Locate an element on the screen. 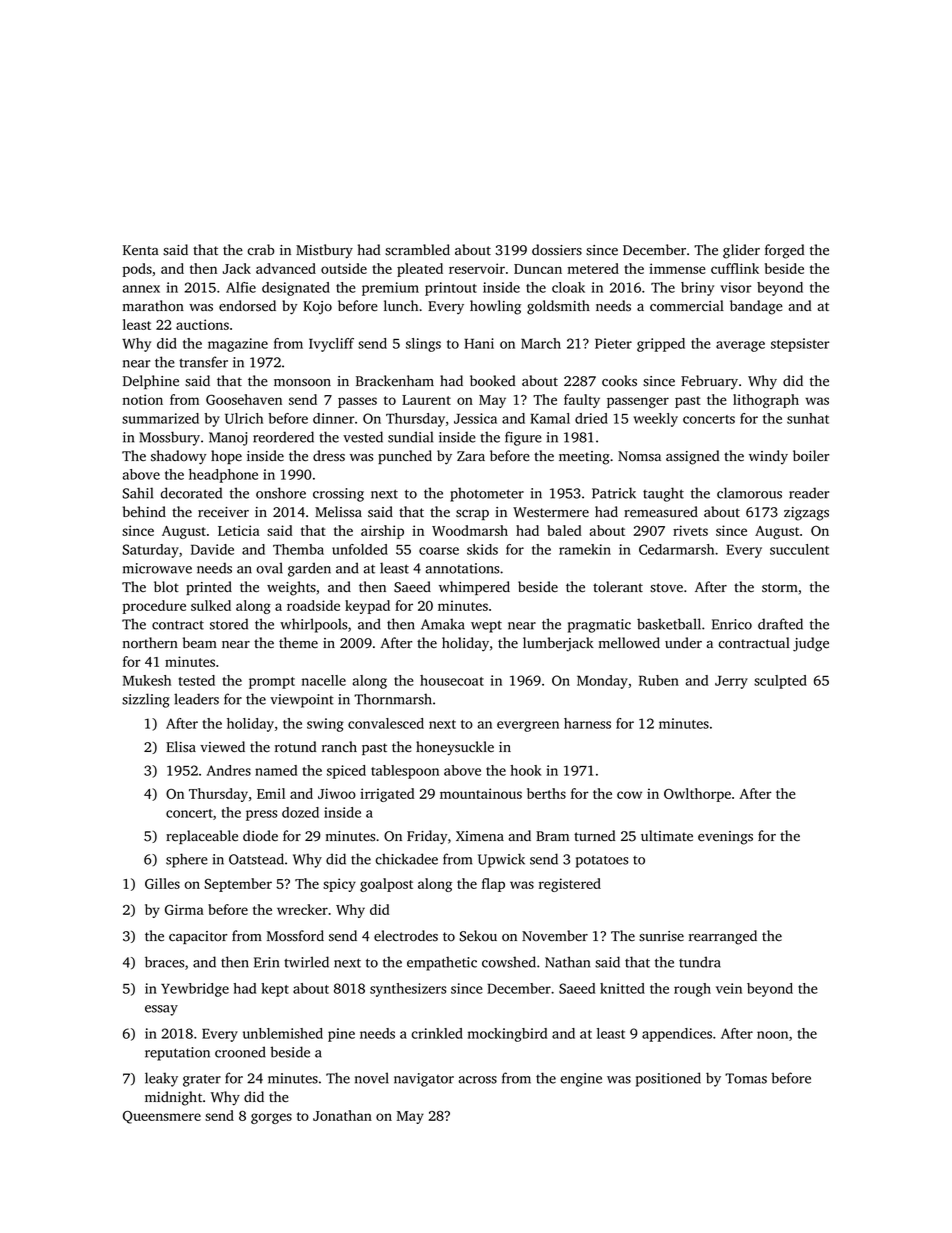 This screenshot has width=952, height=1233. metered is located at coordinates (593, 268).
